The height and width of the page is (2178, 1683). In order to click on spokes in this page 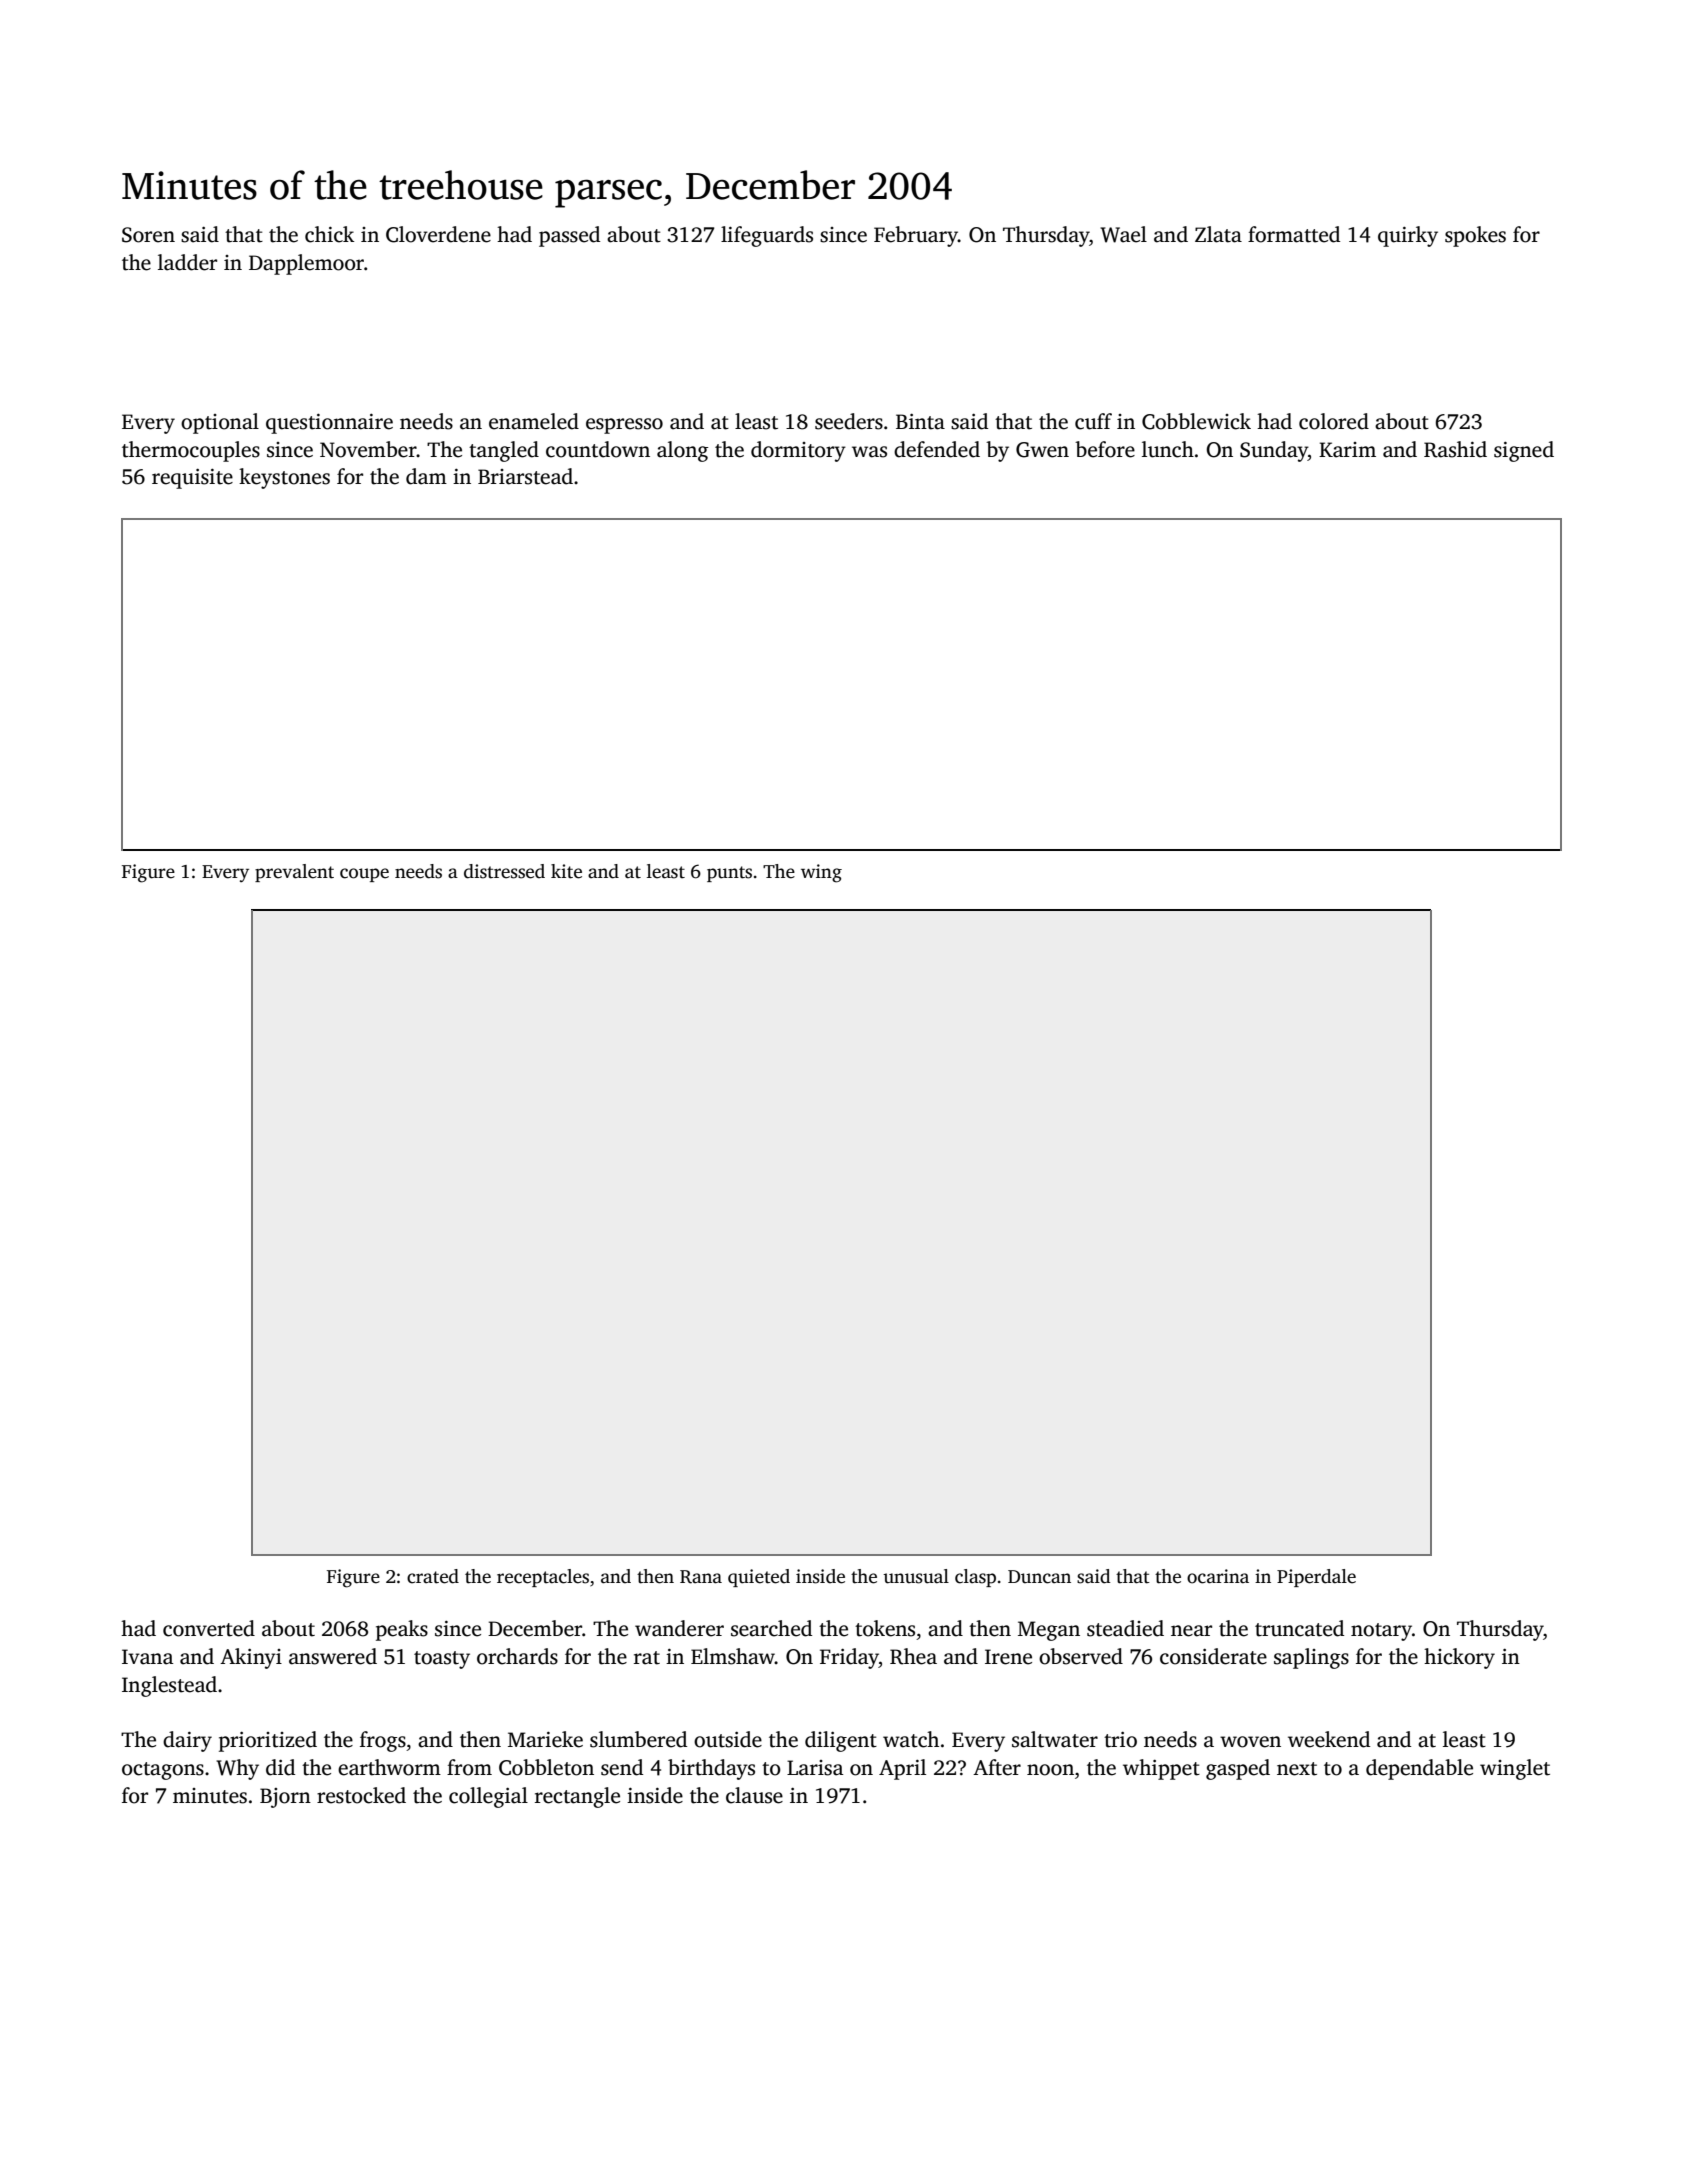, I will do `click(1475, 236)`.
